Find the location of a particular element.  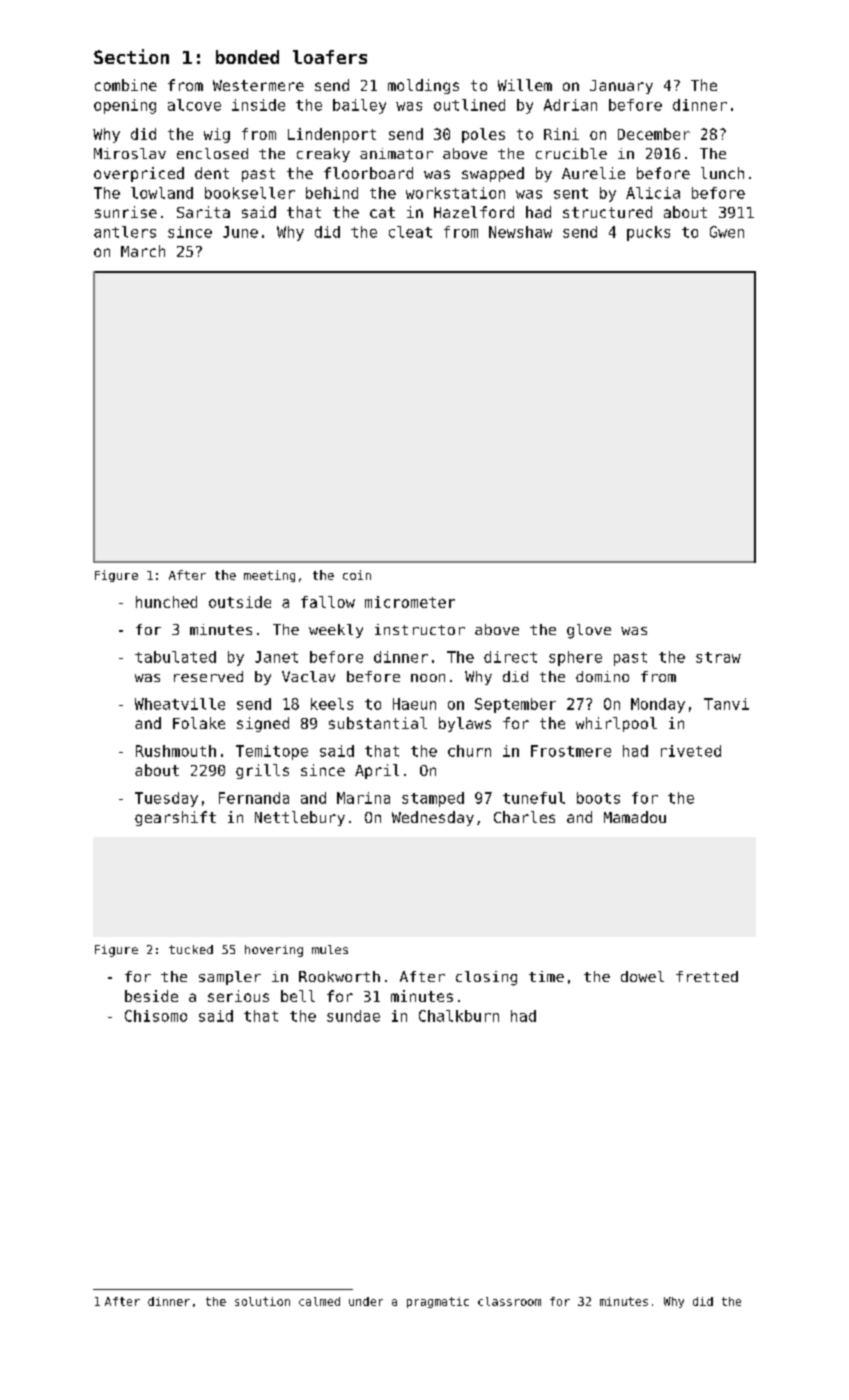

January is located at coordinates (621, 87).
